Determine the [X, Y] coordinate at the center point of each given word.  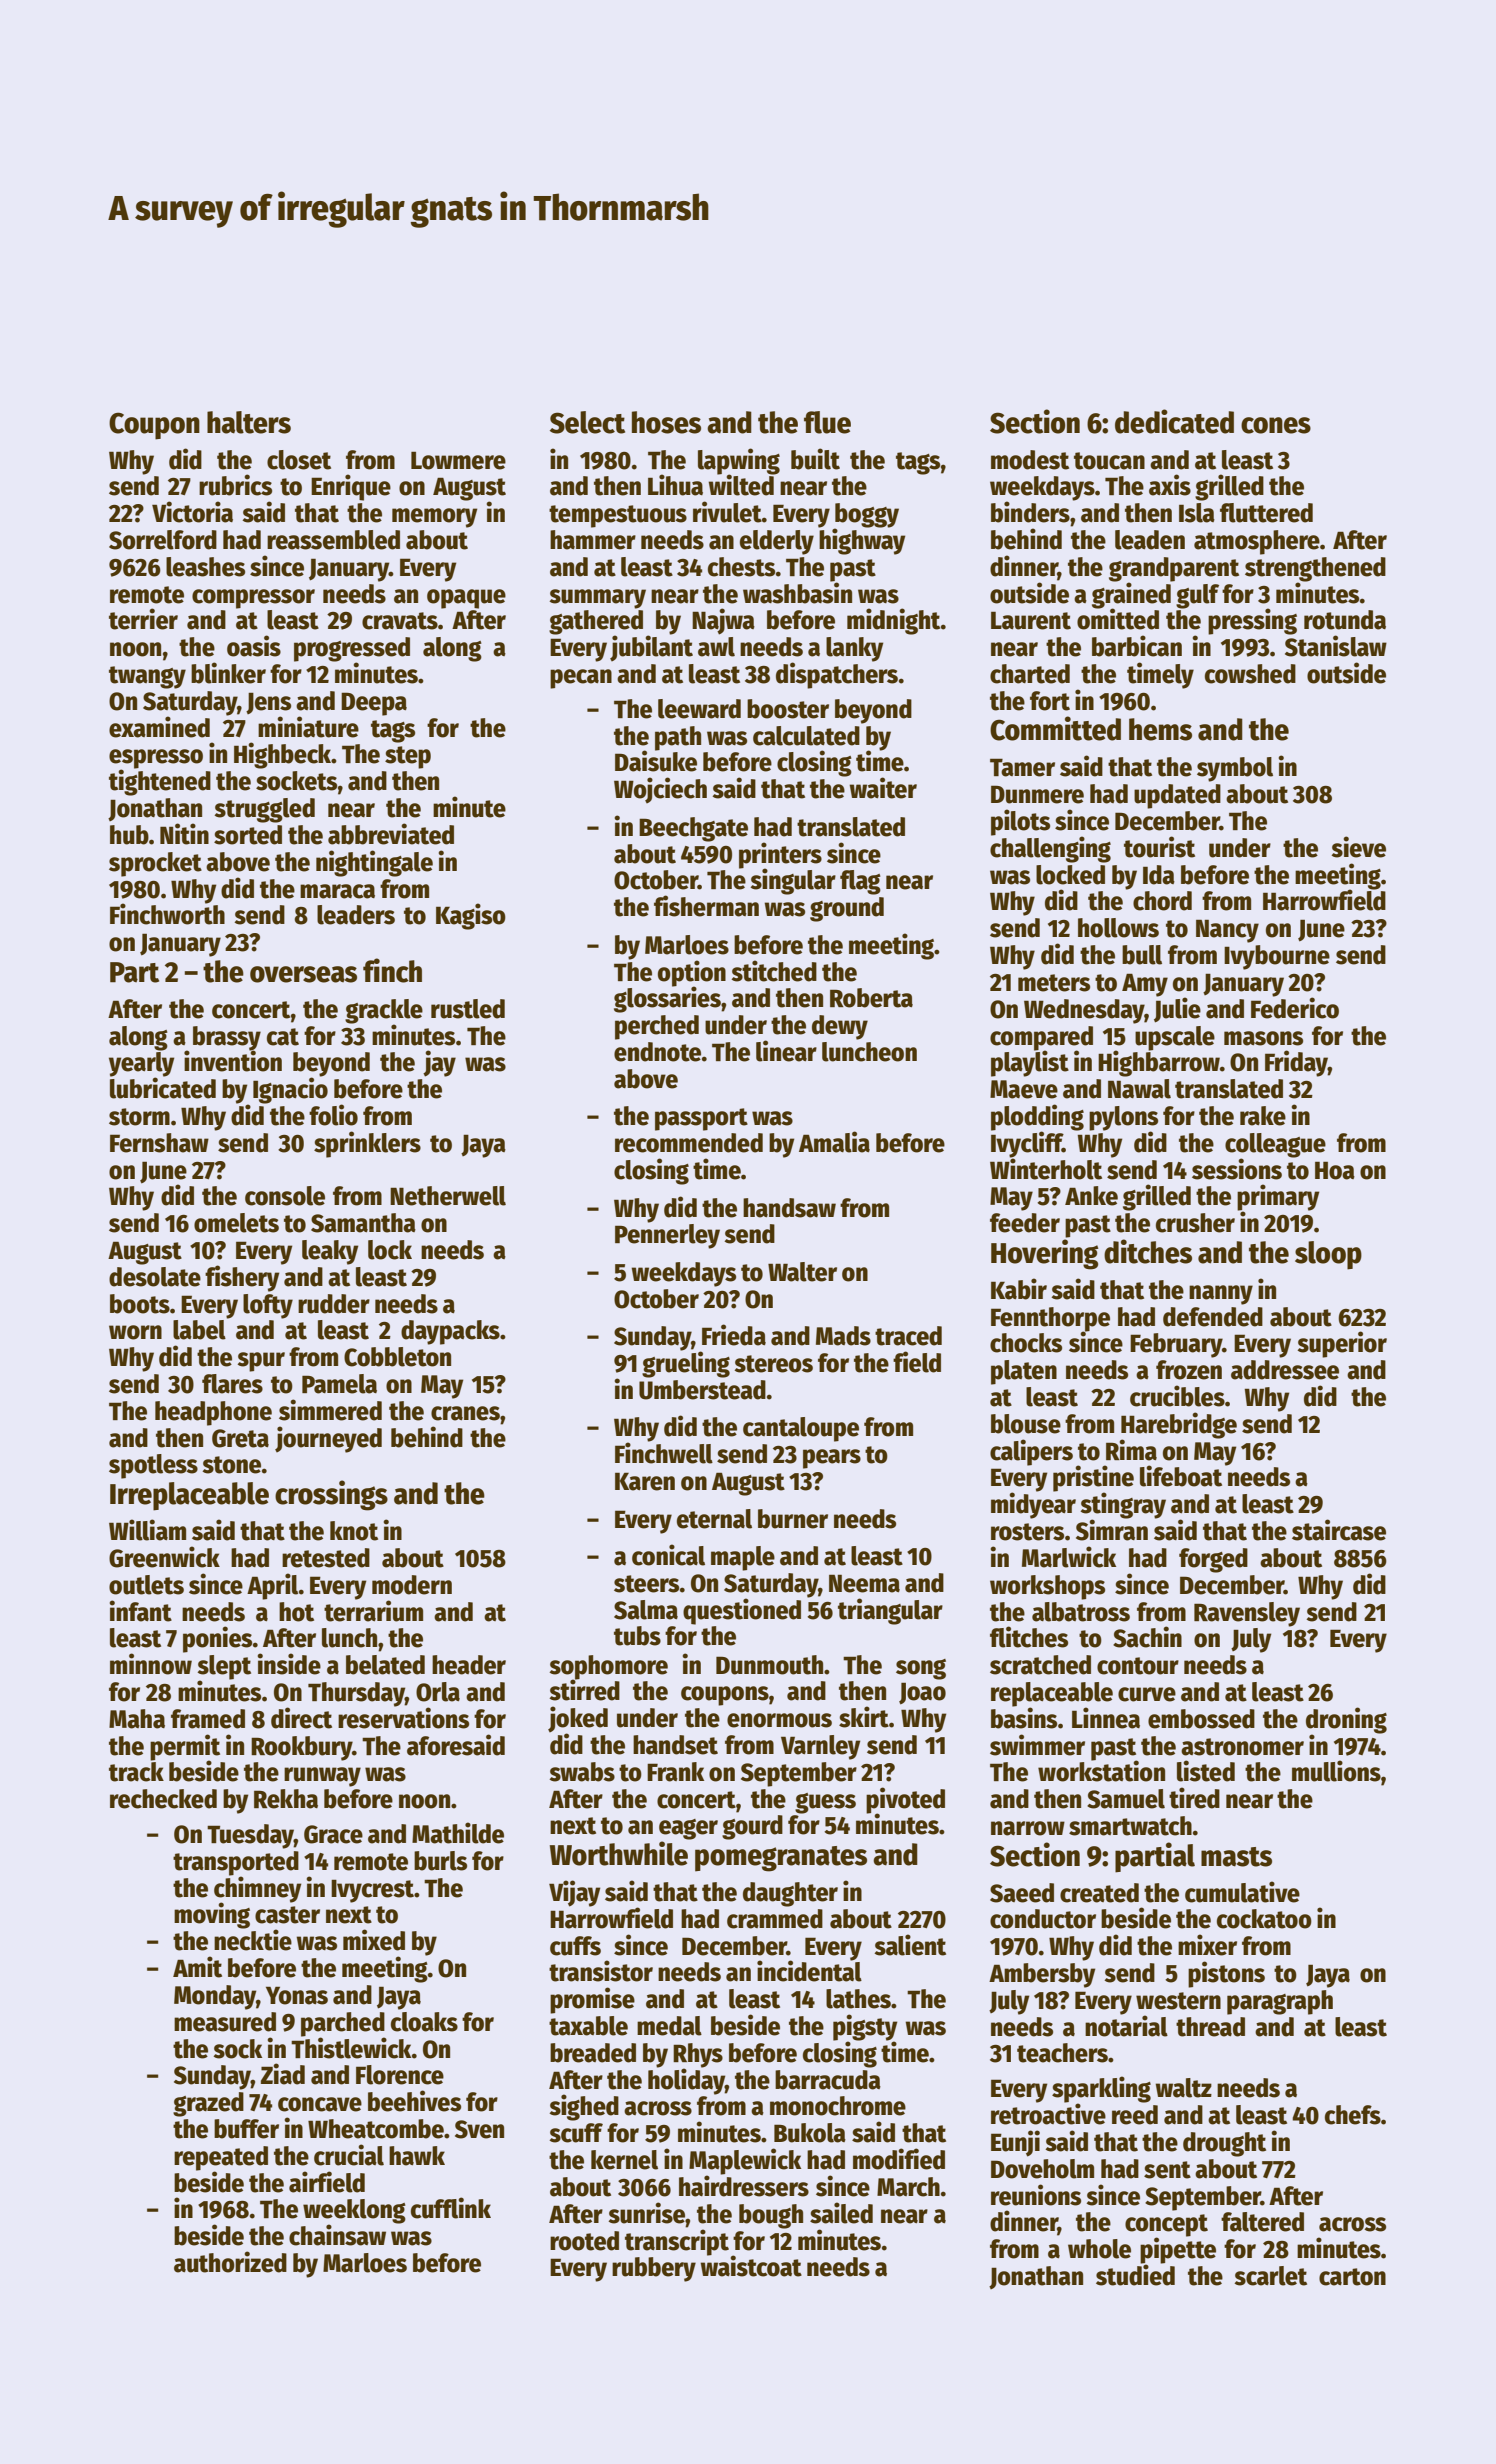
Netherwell [448, 1196]
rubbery [654, 2269]
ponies [218, 1639]
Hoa [1335, 1170]
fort [1050, 701]
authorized [230, 2262]
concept [1166, 2225]
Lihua [675, 485]
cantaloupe [801, 1429]
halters [249, 422]
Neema [864, 1583]
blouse [1026, 1424]
